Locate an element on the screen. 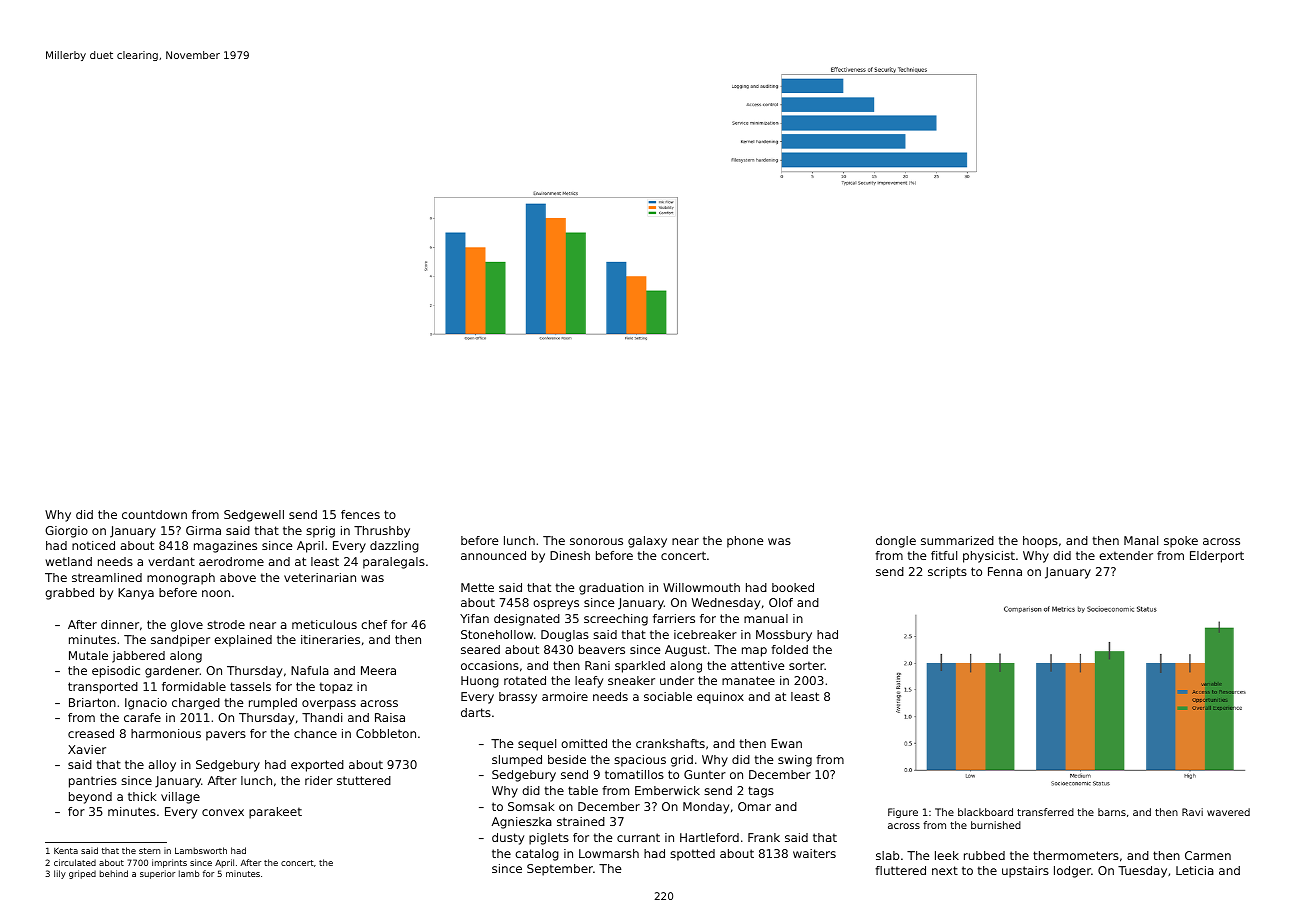  exported is located at coordinates (317, 766).
